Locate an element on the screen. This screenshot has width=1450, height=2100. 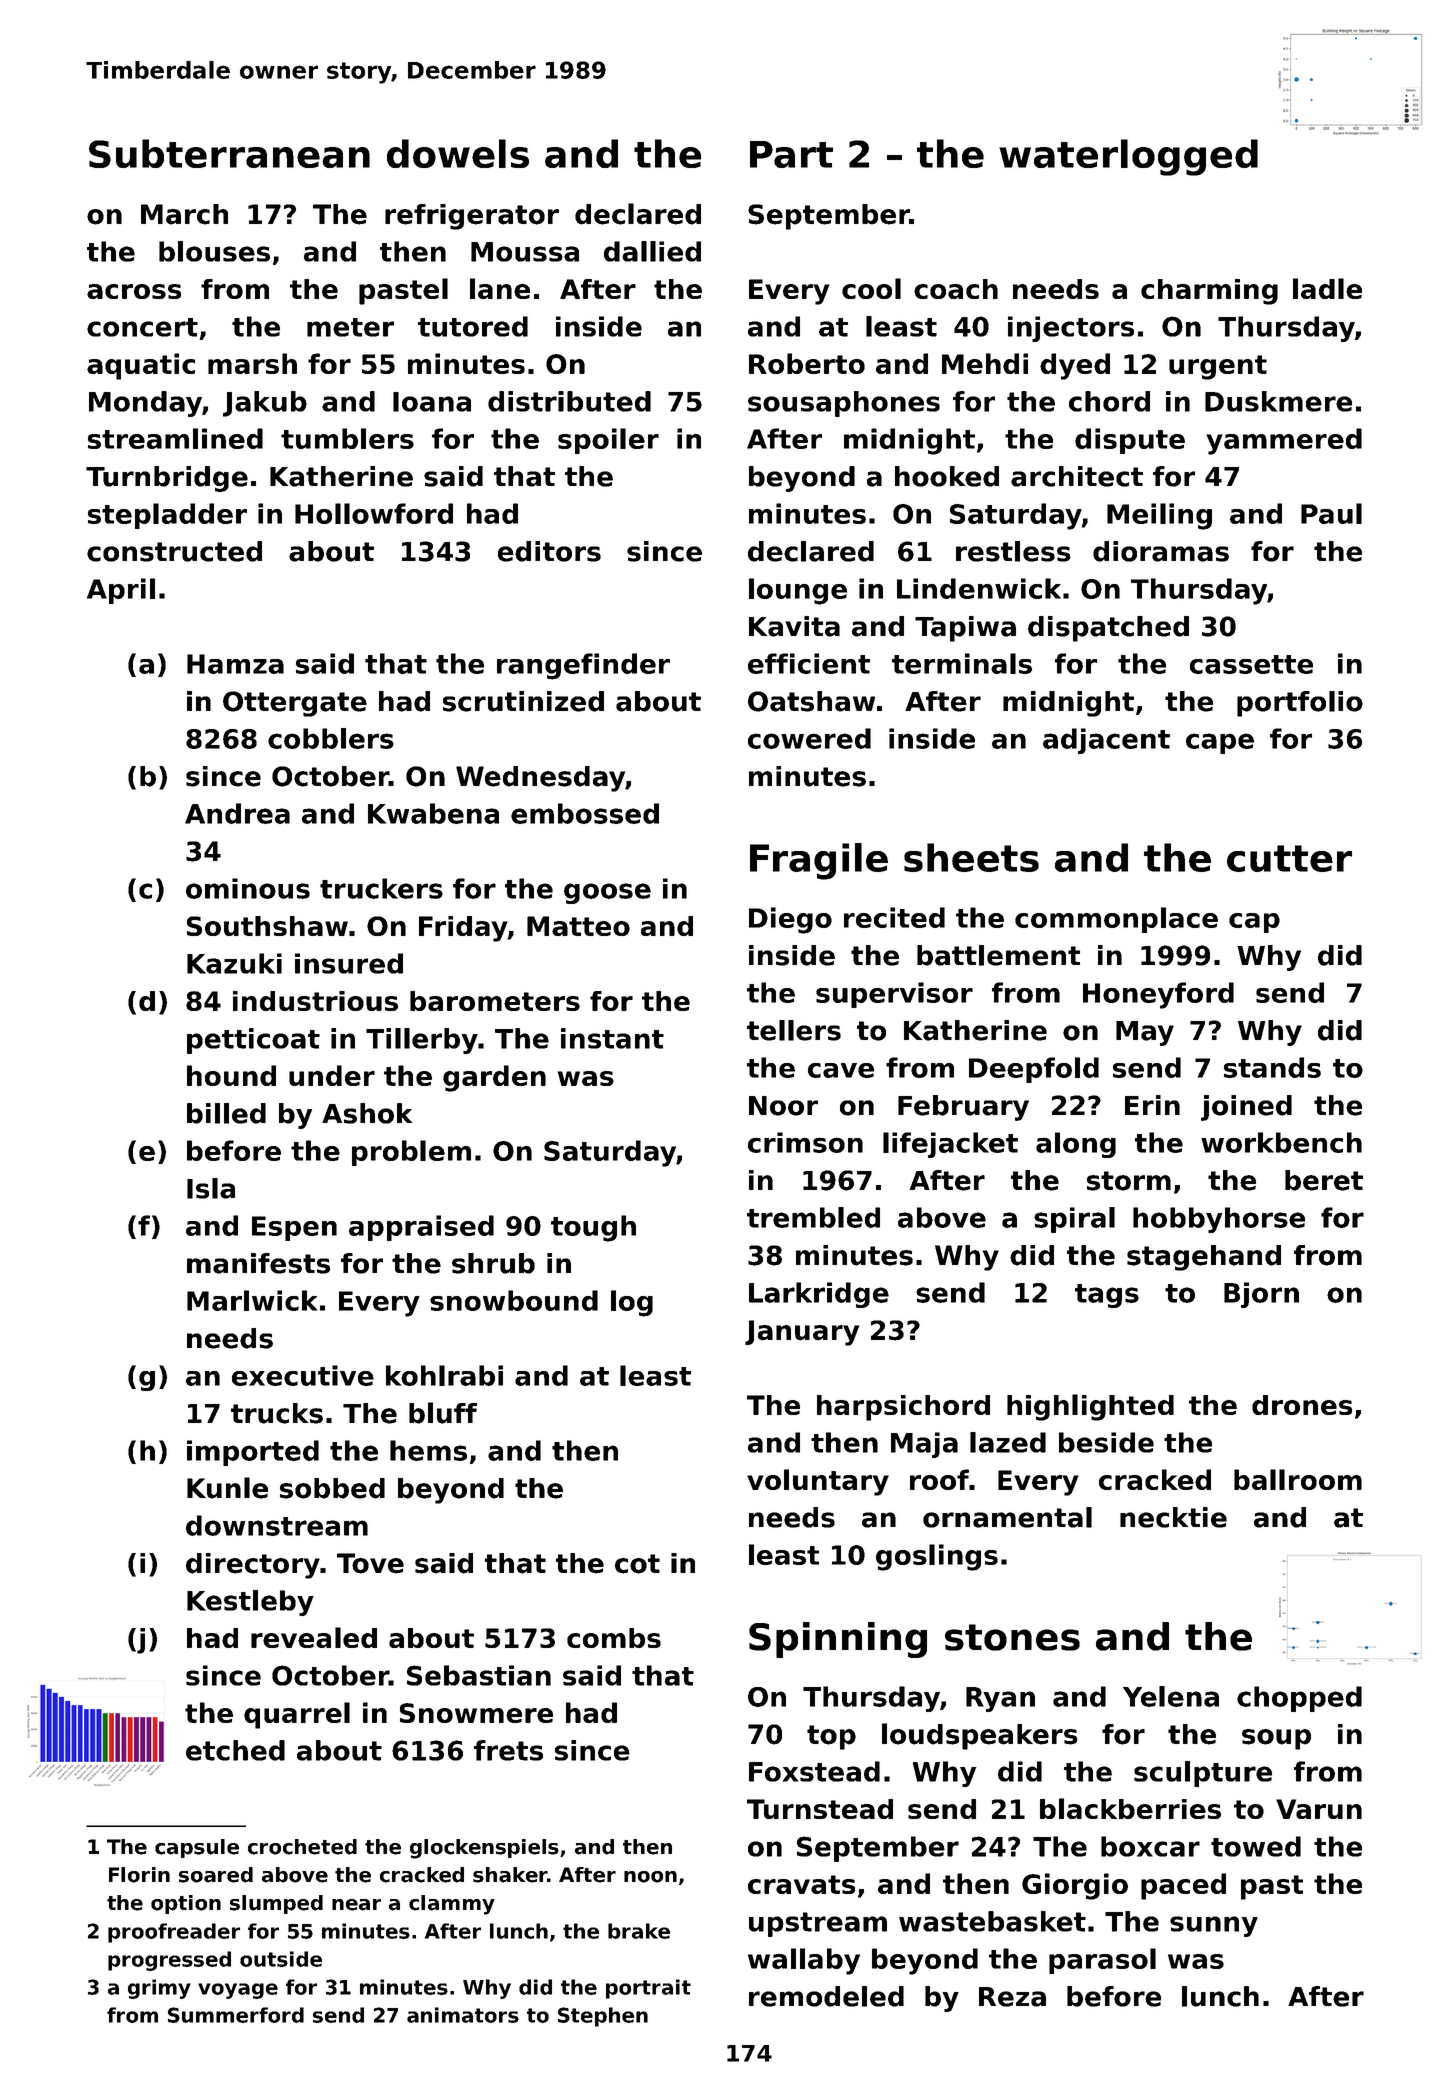
ballroom is located at coordinates (1298, 1479).
